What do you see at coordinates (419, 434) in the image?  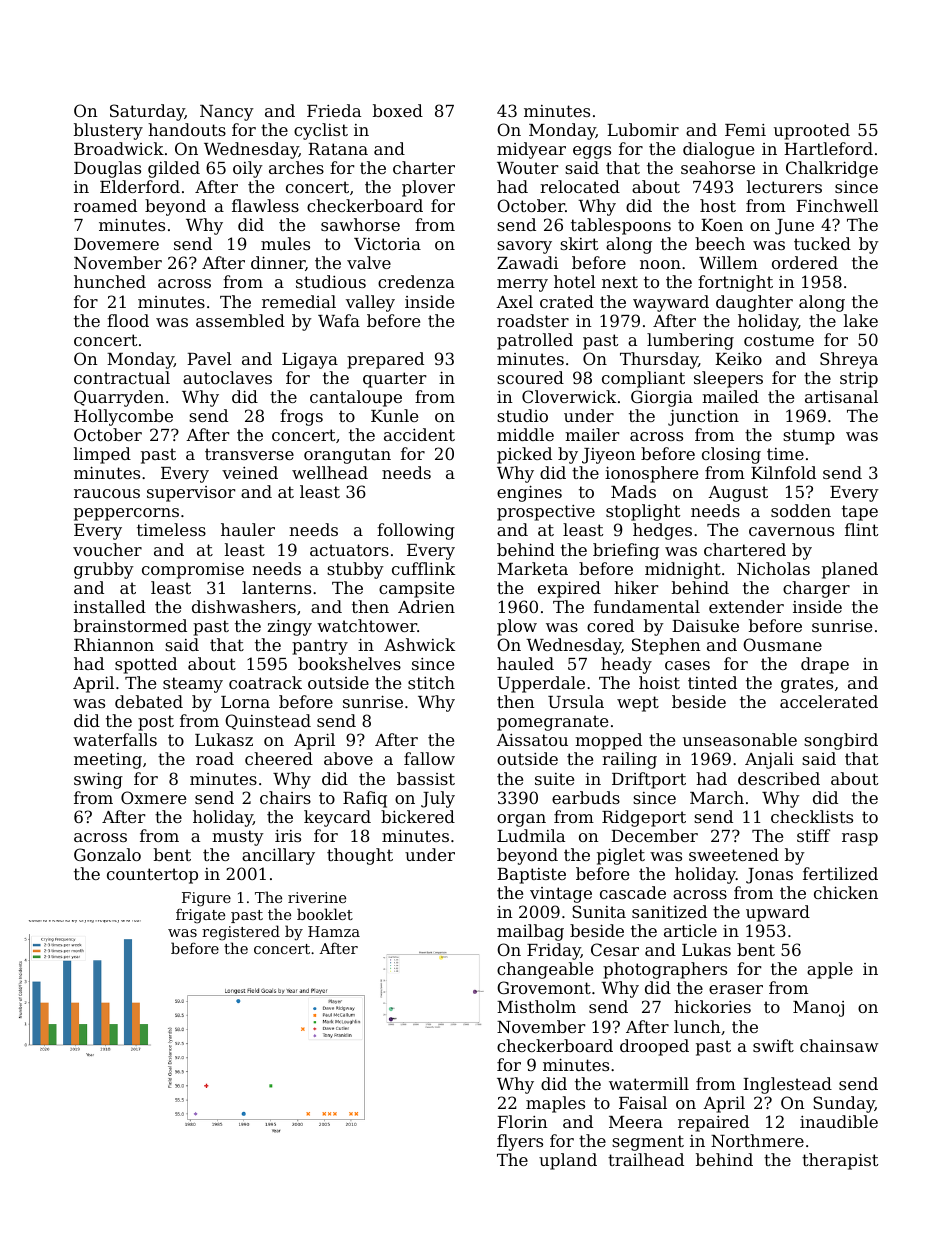 I see `accident` at bounding box center [419, 434].
